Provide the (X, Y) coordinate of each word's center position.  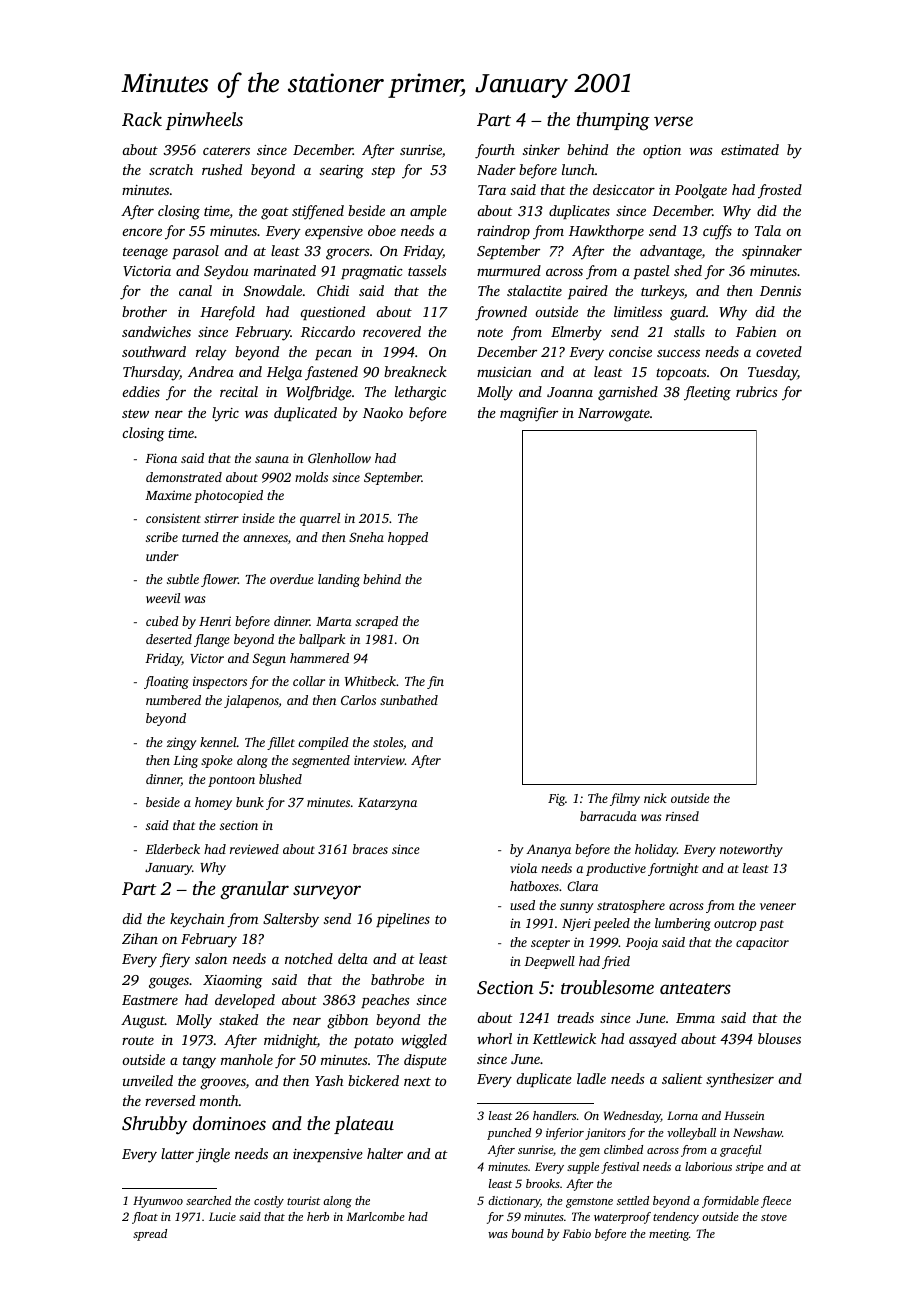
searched (208, 1200)
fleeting (707, 393)
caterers (226, 150)
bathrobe (397, 979)
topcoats (681, 374)
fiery (175, 960)
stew (135, 413)
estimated (750, 149)
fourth (495, 151)
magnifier (529, 414)
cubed (162, 621)
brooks (543, 1183)
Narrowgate (614, 415)
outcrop (735, 925)
